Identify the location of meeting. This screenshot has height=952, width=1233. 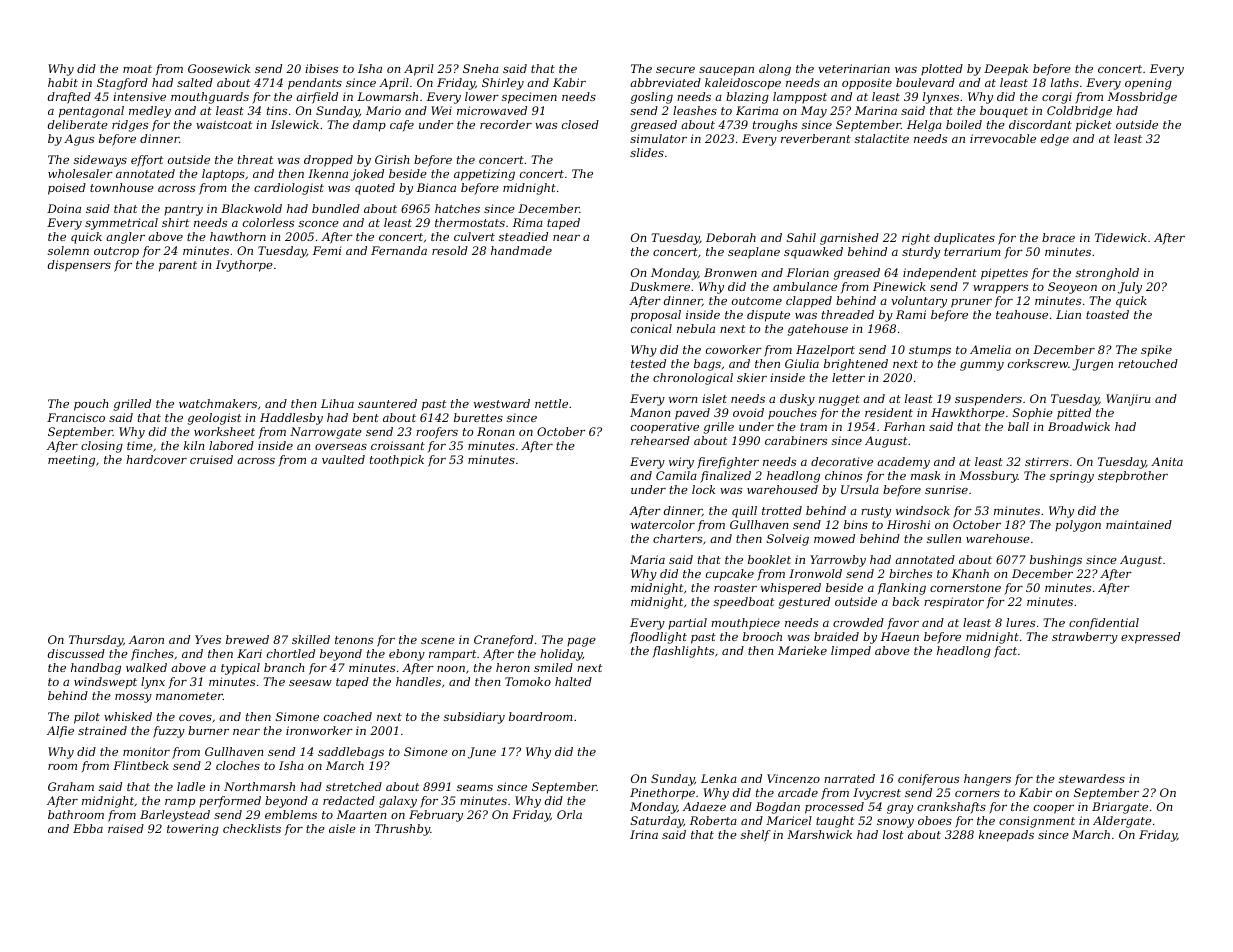
(71, 461).
